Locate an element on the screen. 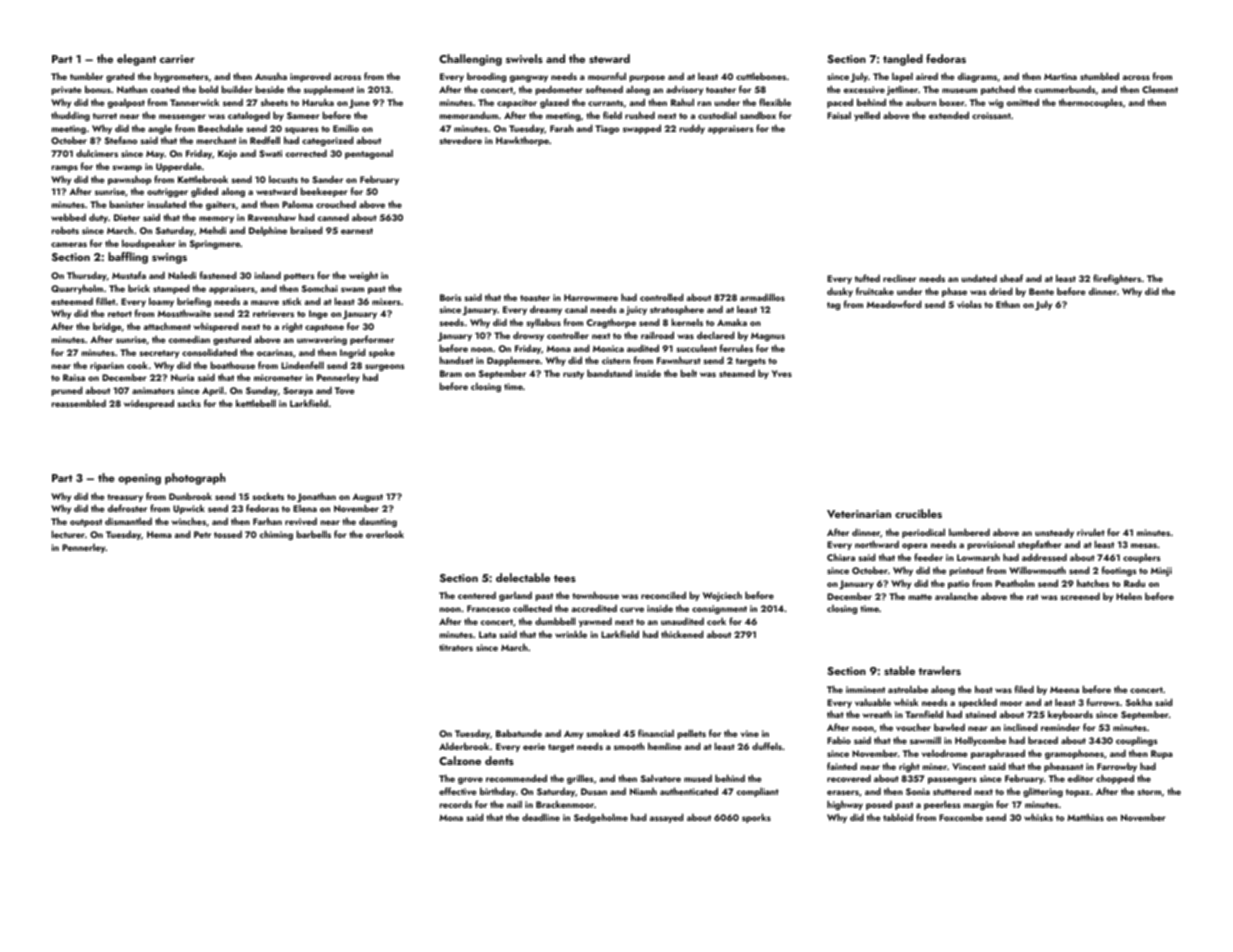 This screenshot has width=1233, height=952. May is located at coordinates (155, 154).
